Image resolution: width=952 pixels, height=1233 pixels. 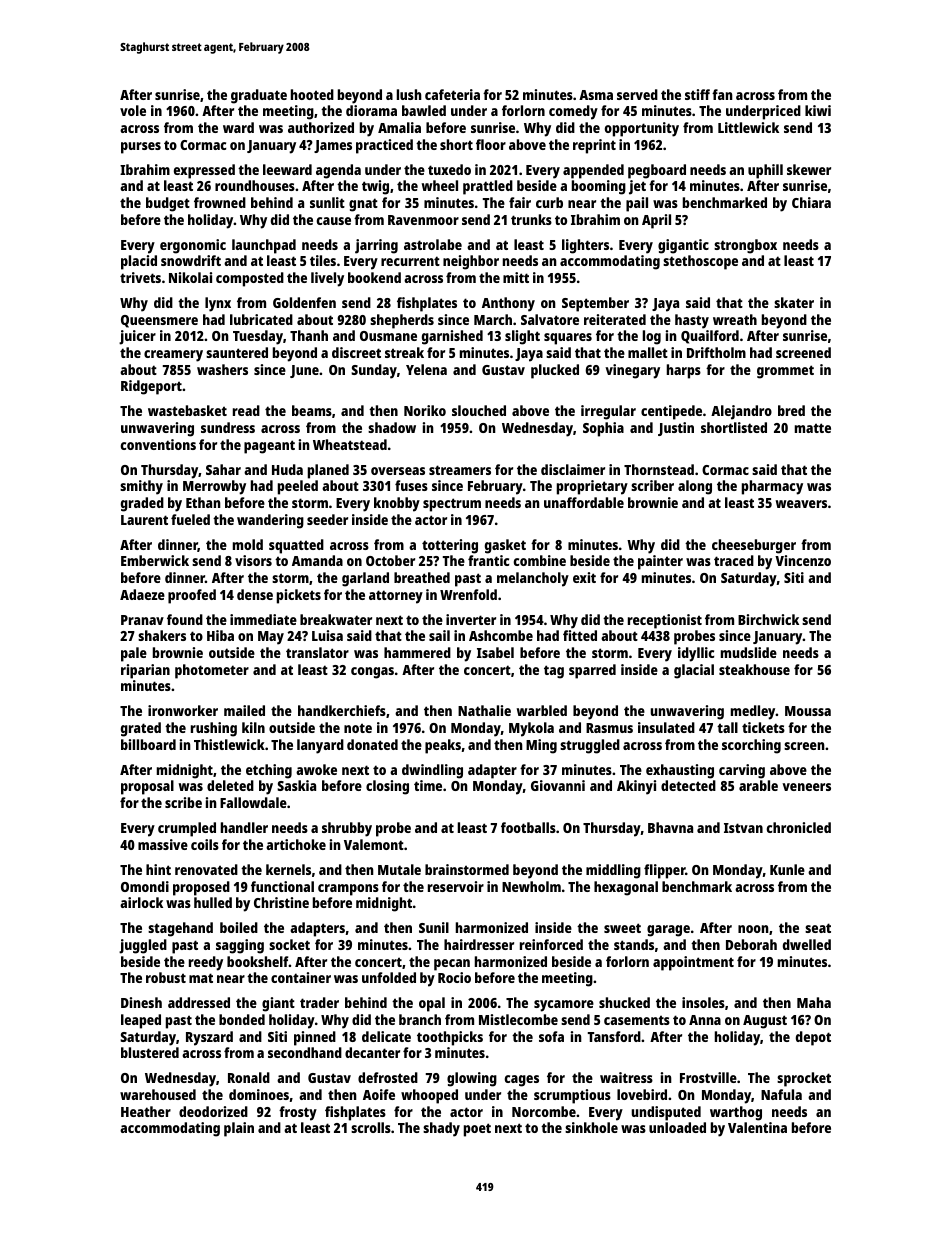 What do you see at coordinates (626, 888) in the screenshot?
I see `hexagonal` at bounding box center [626, 888].
